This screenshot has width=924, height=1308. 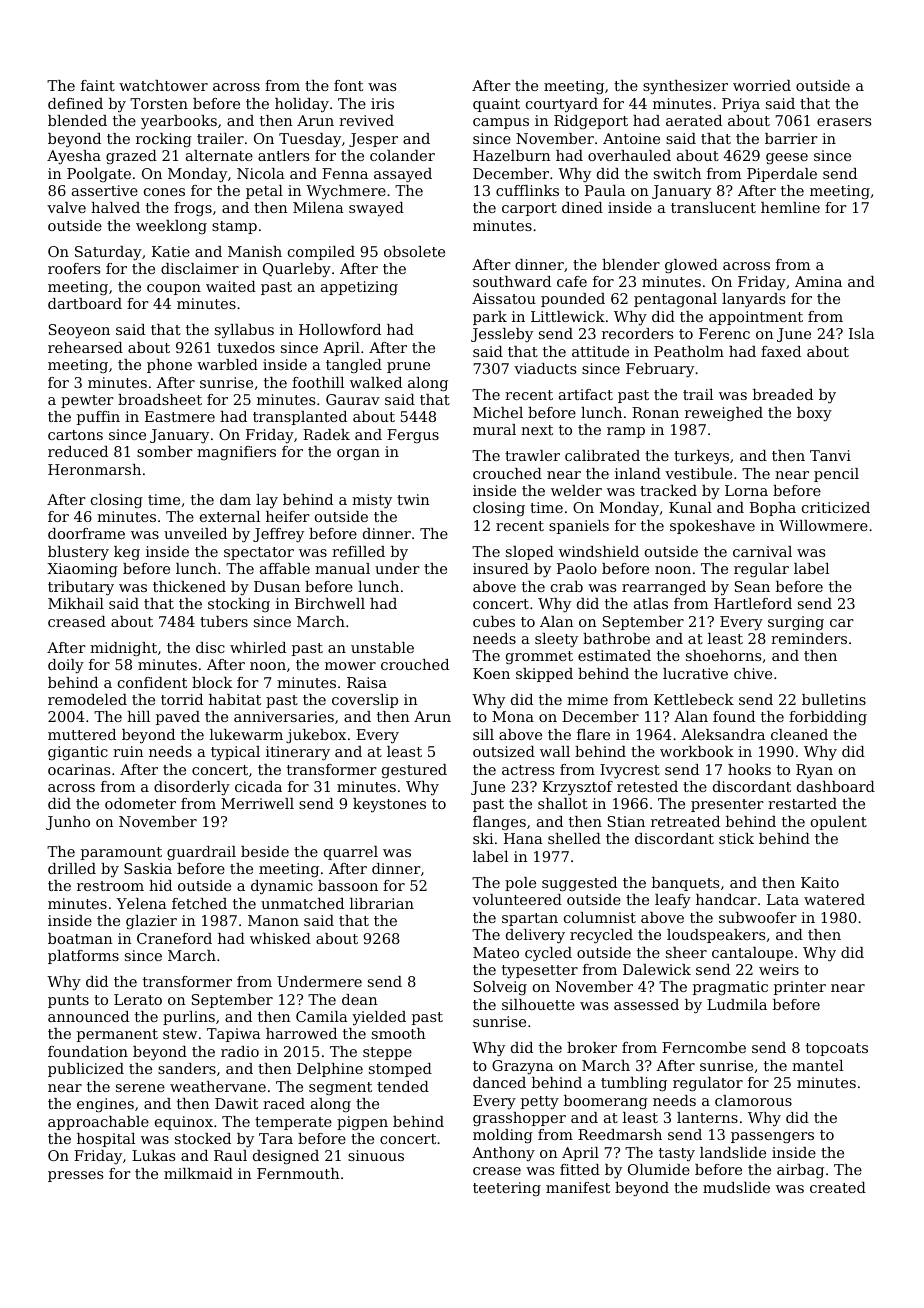 I want to click on cafe, so click(x=572, y=281).
